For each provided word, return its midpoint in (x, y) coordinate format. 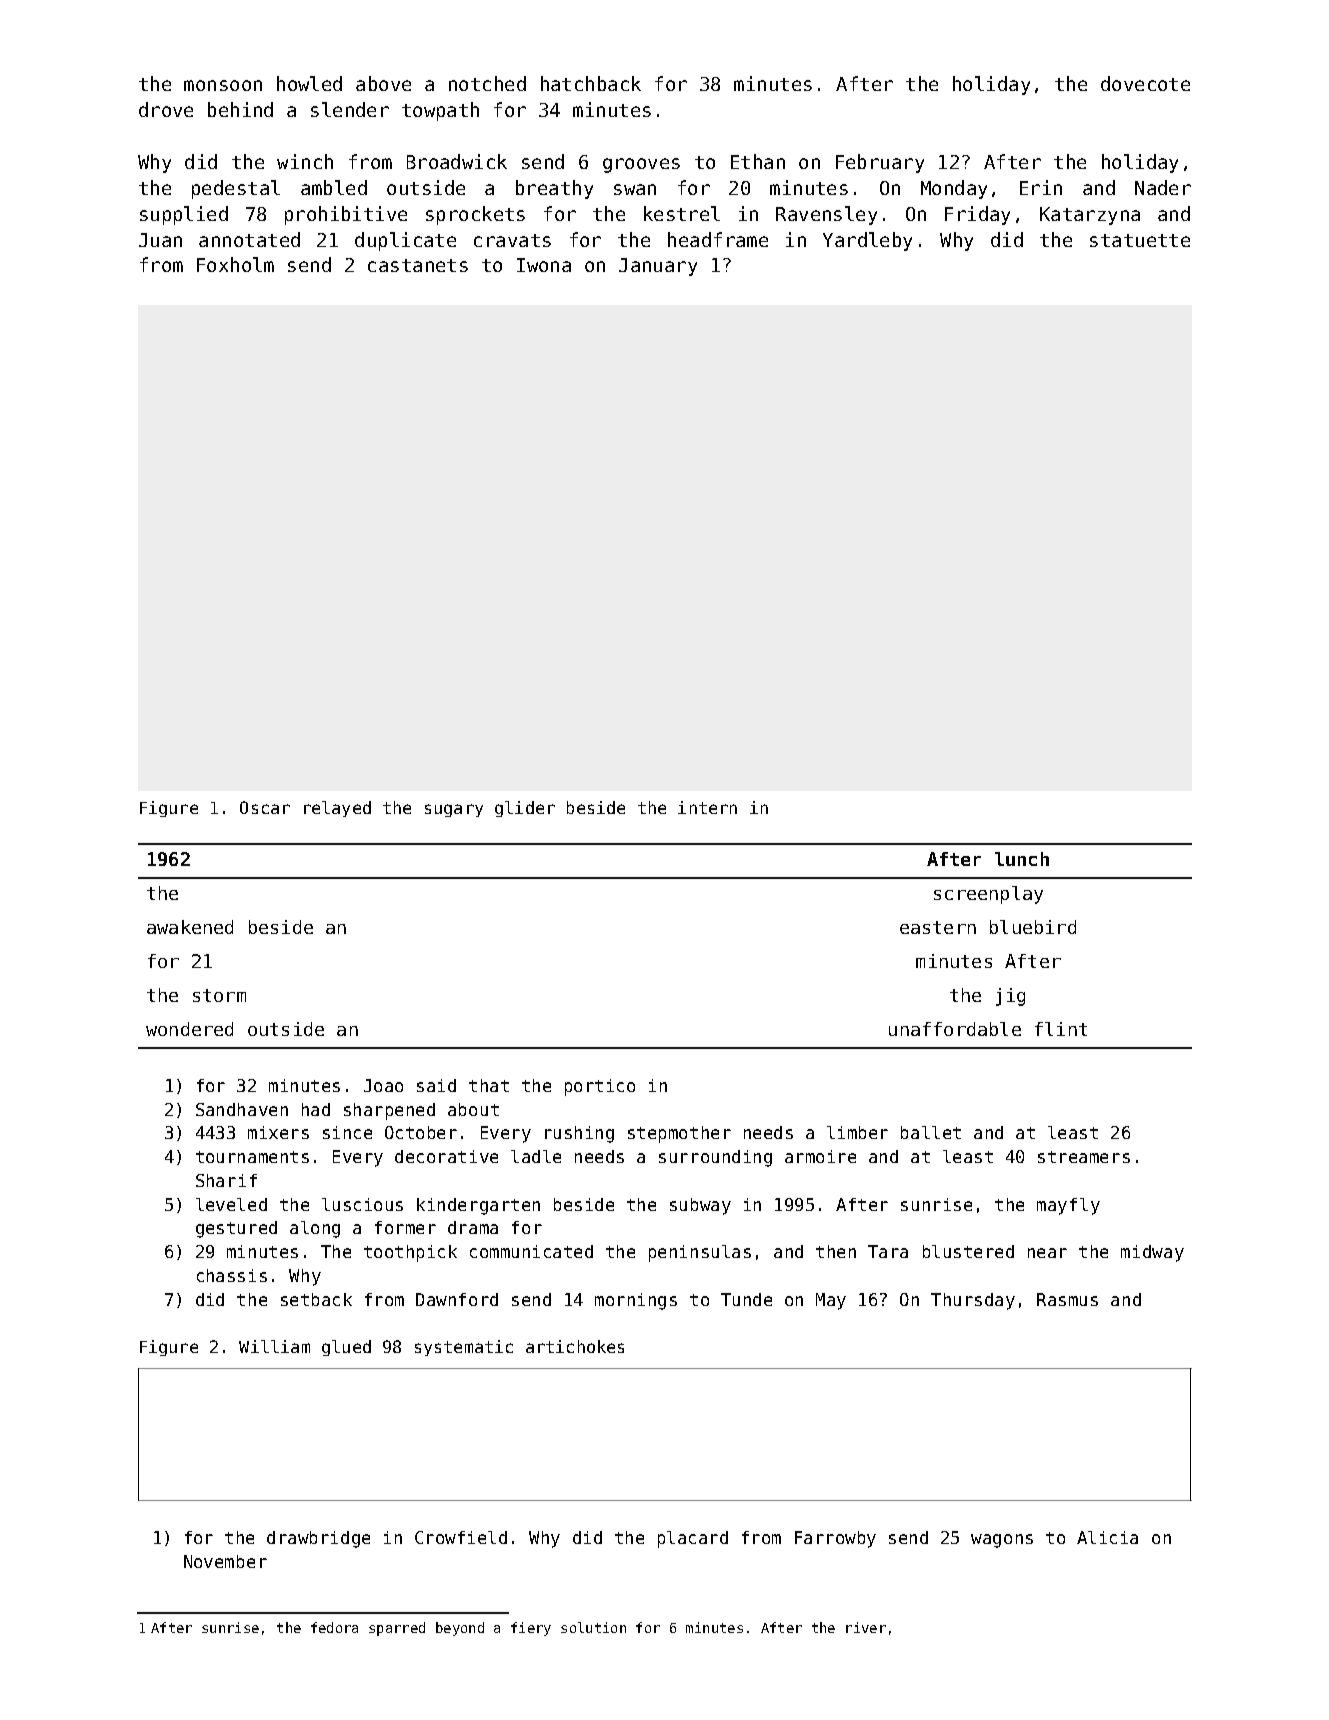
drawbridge (318, 1539)
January (658, 267)
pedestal (236, 189)
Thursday (973, 1301)
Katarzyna (1090, 216)
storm (219, 995)
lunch (1022, 859)
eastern (938, 927)
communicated (531, 1251)
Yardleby (867, 241)
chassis (232, 1275)
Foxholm (235, 264)
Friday (977, 215)
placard (693, 1539)
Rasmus (1067, 1299)
